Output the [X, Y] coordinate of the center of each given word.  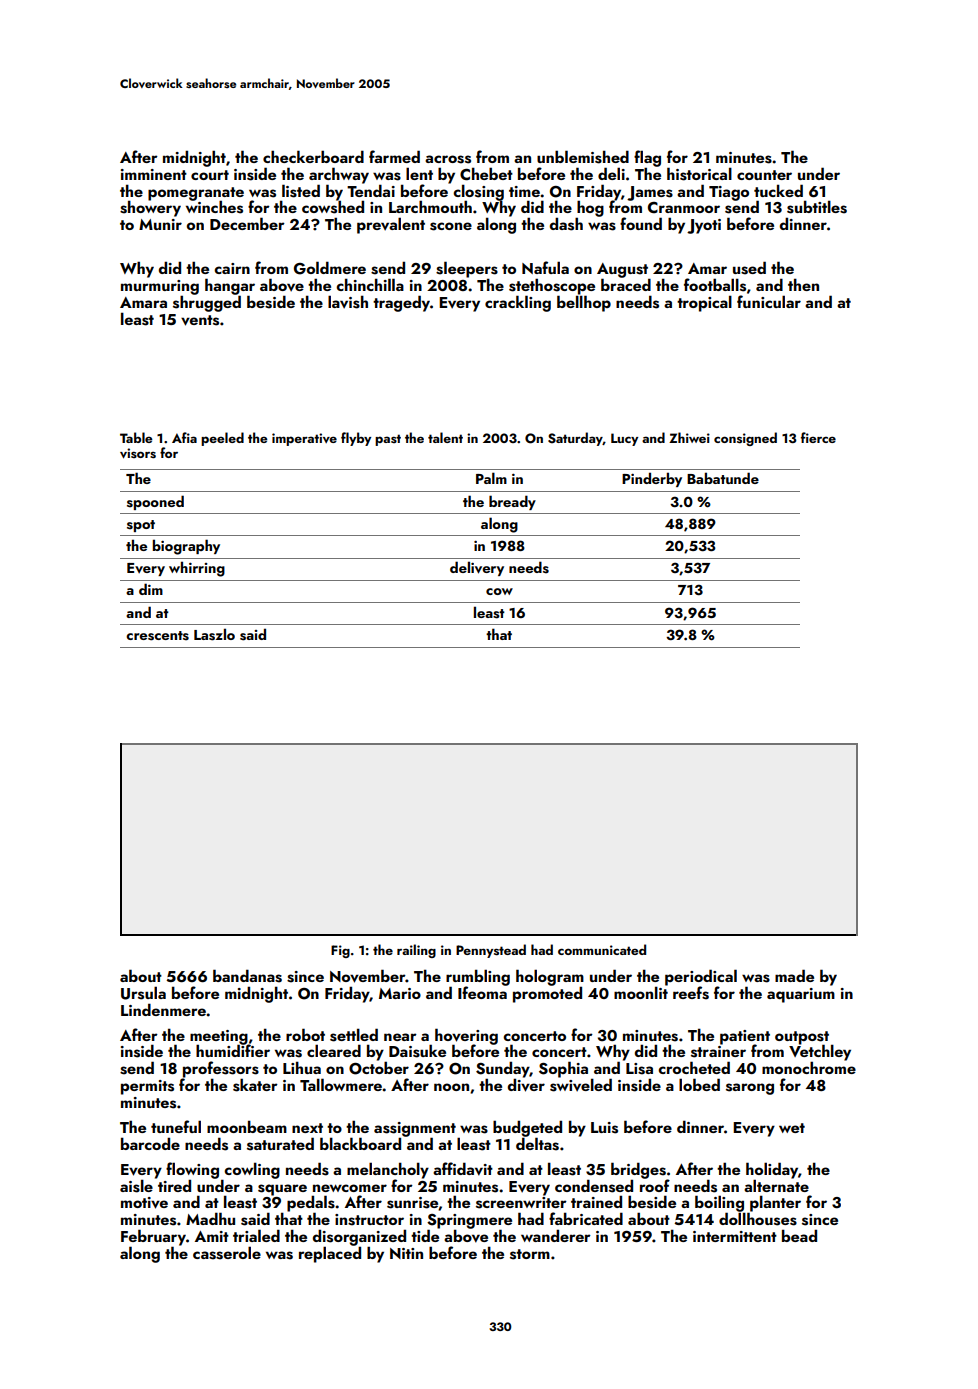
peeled [222, 439]
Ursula [143, 993]
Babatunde [723, 478]
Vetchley [820, 1053]
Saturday [575, 439]
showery [150, 209]
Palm [491, 478]
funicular [769, 301]
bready [512, 502]
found [641, 223]
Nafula [545, 267]
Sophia [563, 1069]
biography [186, 547]
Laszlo [214, 634]
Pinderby [652, 479]
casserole [227, 1253]
